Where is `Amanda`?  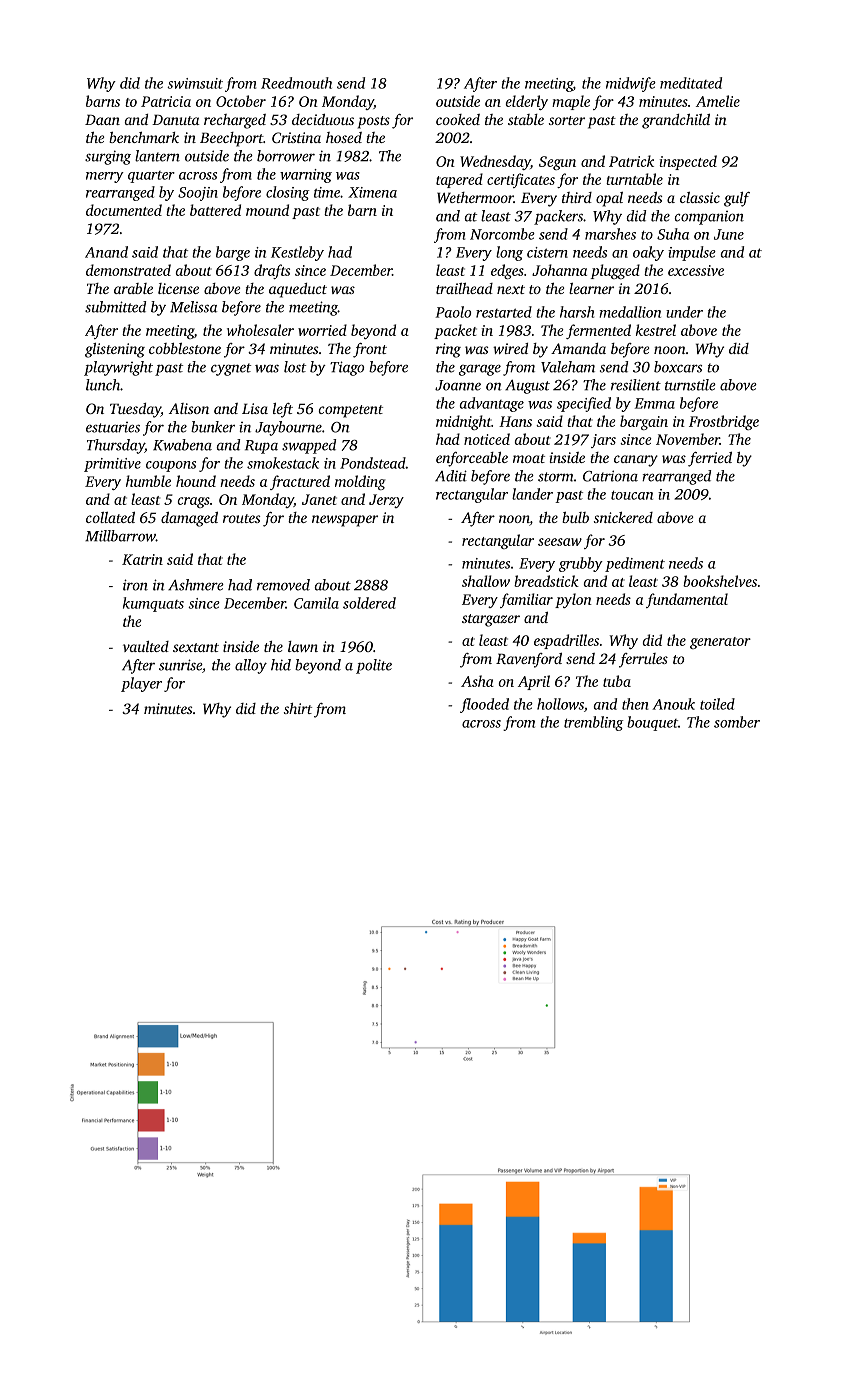
Amanda is located at coordinates (578, 348).
